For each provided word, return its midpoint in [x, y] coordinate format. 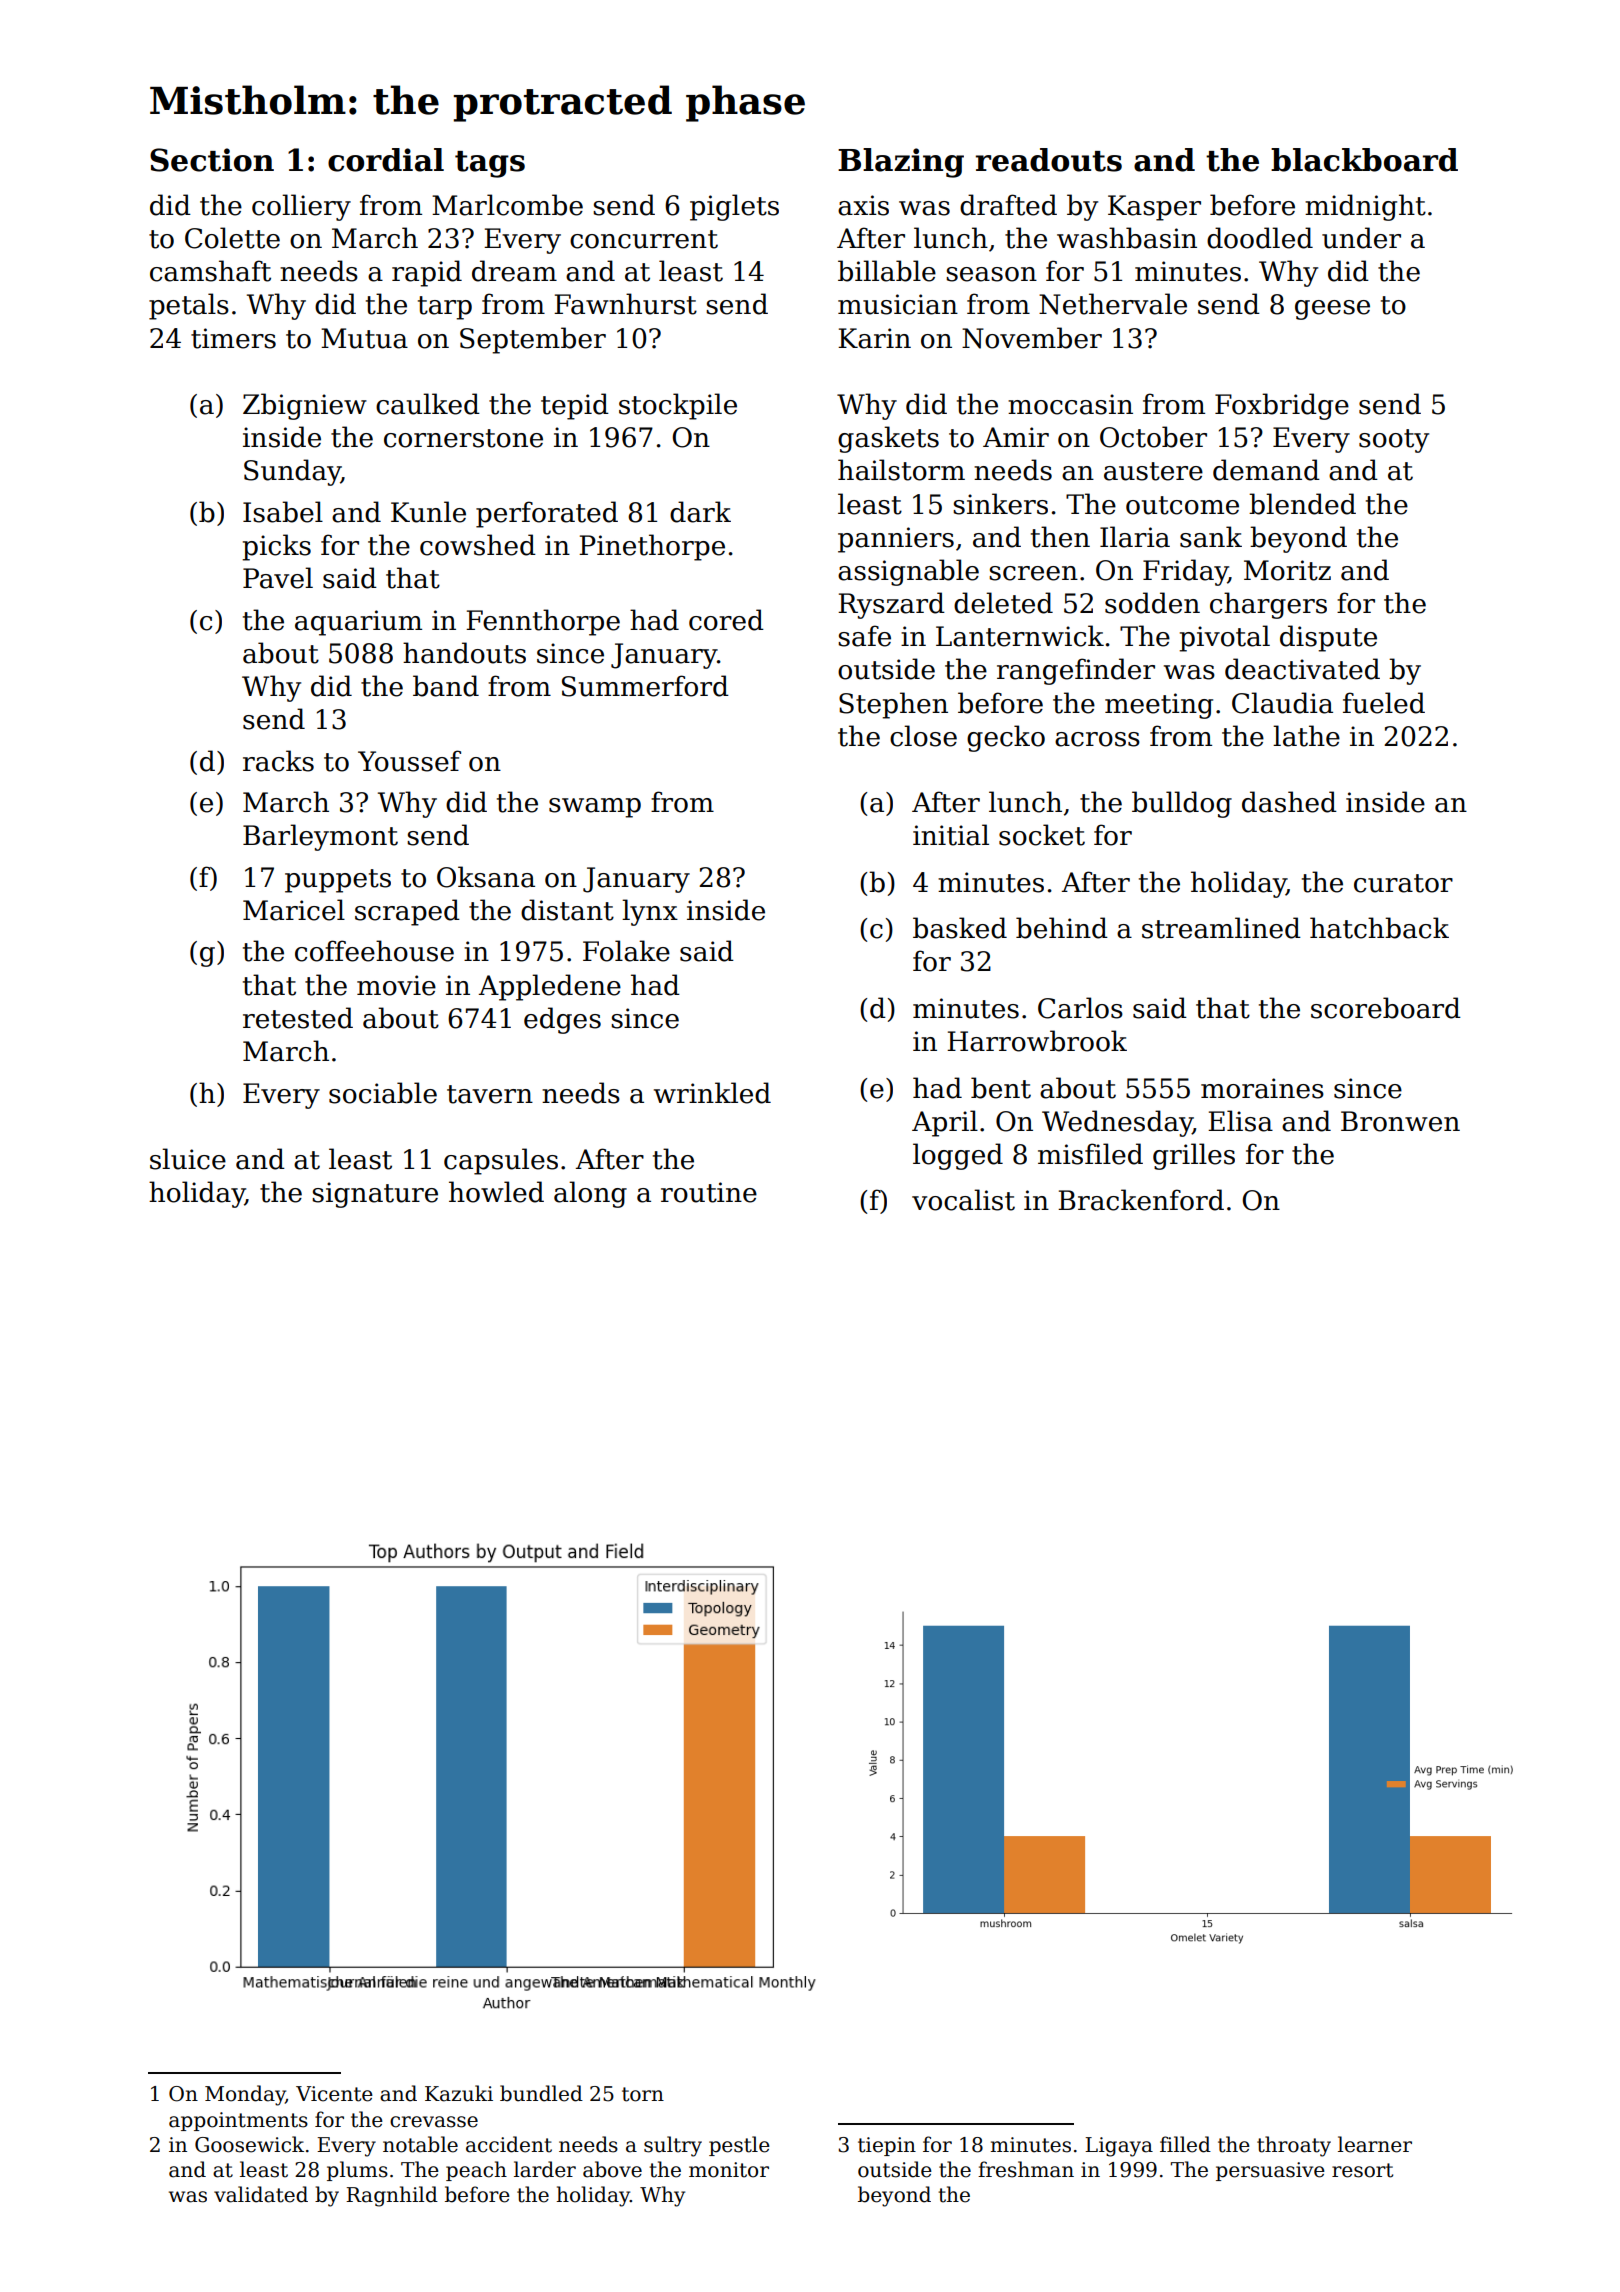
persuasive [1270, 2171]
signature [375, 1195]
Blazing [901, 163]
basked [960, 928]
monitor [729, 2170]
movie [396, 985]
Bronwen [1400, 1121]
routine [709, 1192]
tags [490, 164]
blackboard [1364, 160]
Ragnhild [392, 2196]
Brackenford [1141, 1200]
